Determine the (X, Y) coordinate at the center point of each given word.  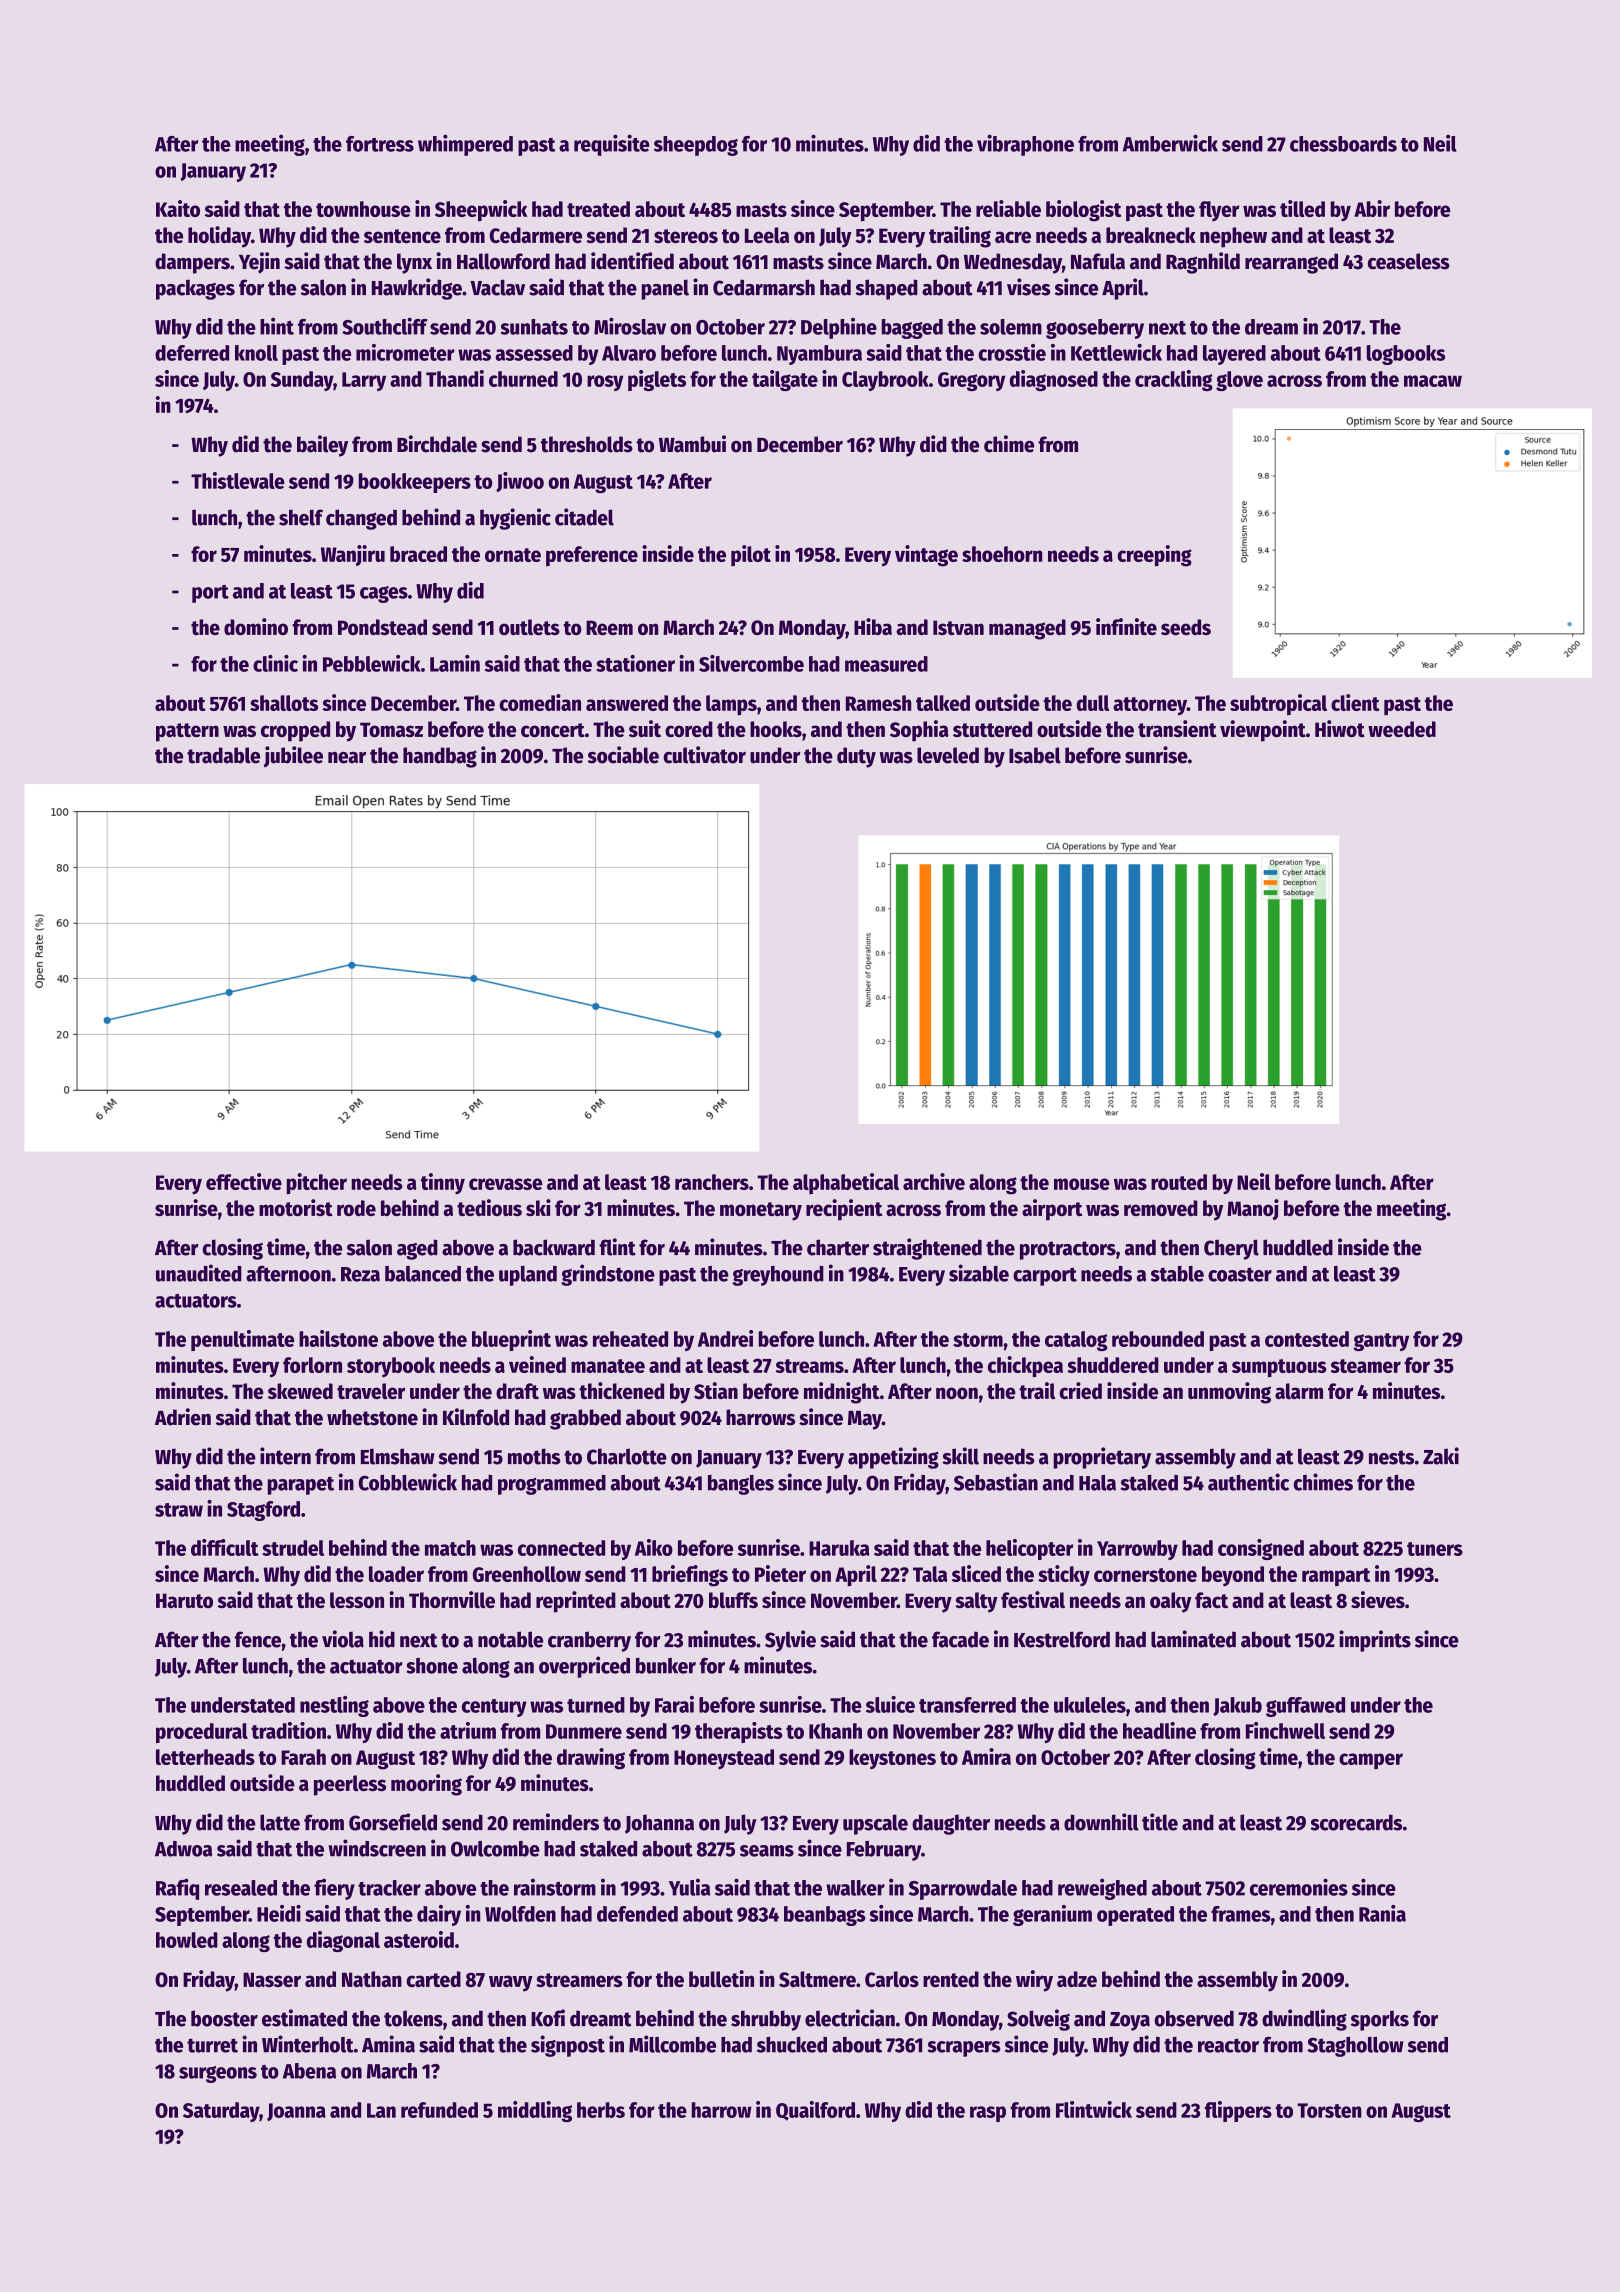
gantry (1381, 1342)
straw (179, 1510)
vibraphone (1025, 145)
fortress (380, 144)
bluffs (733, 1600)
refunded (439, 2110)
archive (934, 1181)
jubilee (293, 757)
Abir (1372, 208)
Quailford (815, 2111)
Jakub (1237, 1706)
